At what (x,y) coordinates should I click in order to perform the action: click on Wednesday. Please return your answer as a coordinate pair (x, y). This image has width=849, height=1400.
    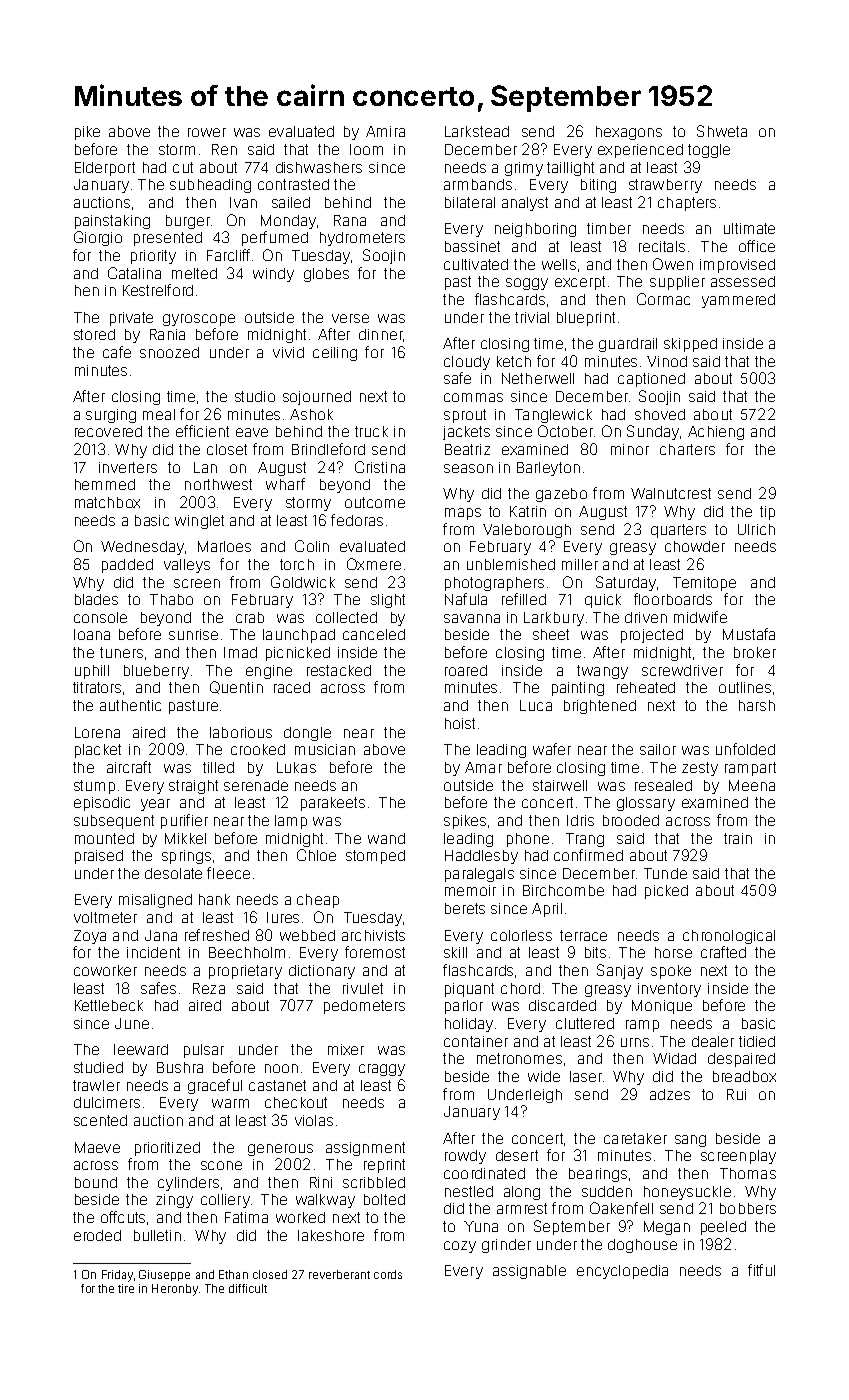
    Looking at the image, I should click on (142, 548).
